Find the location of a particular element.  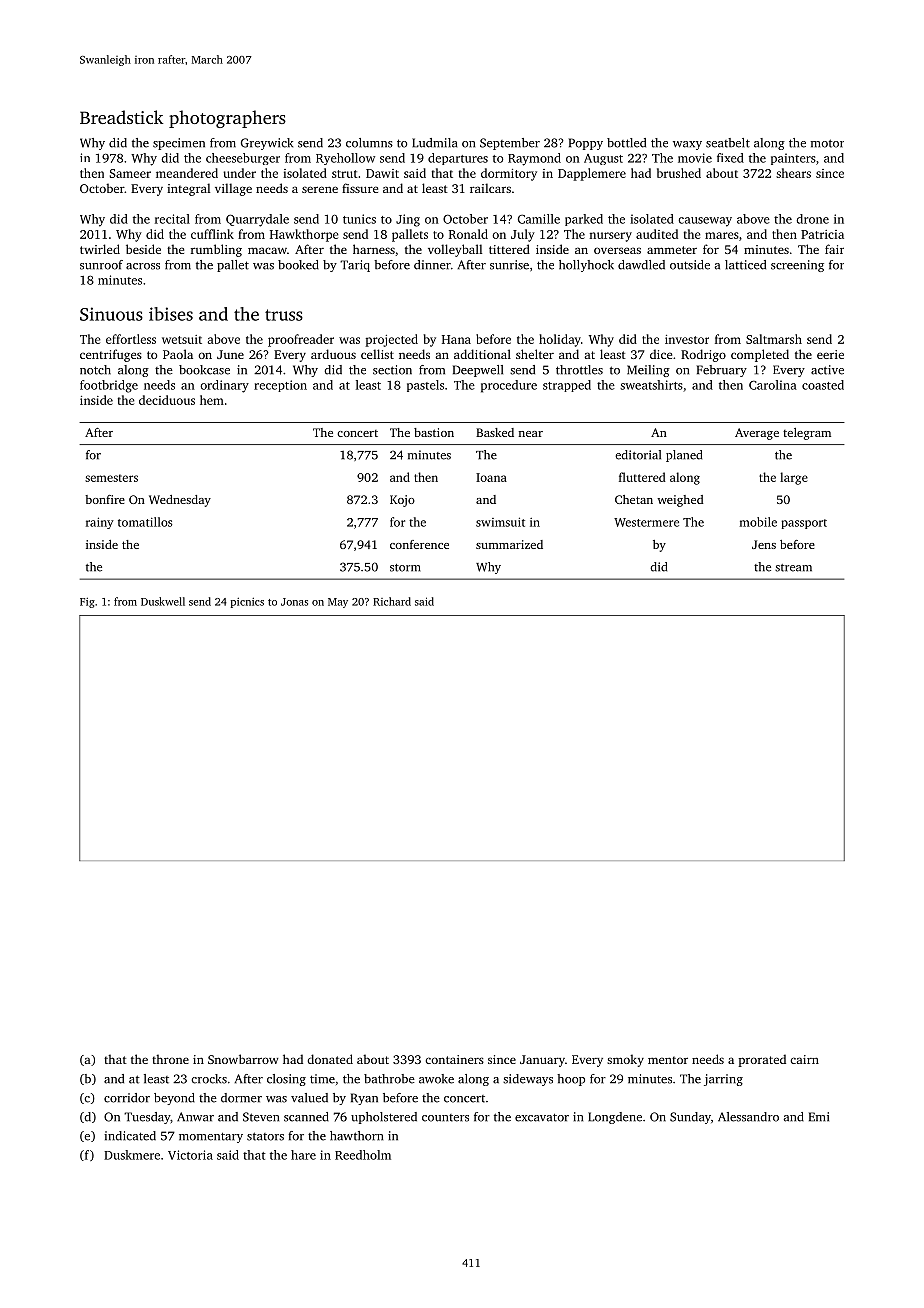

stream is located at coordinates (793, 568).
